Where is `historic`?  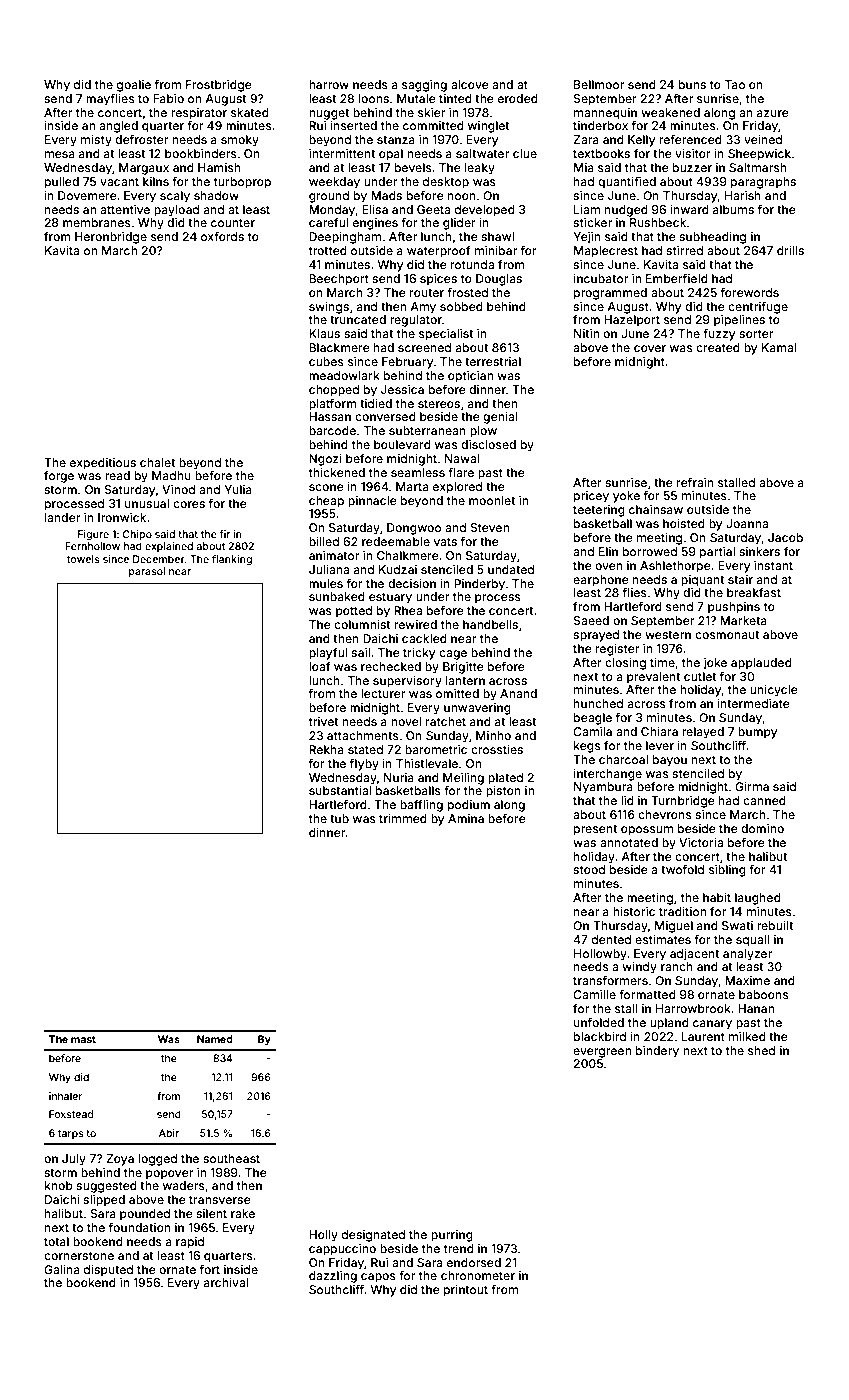
historic is located at coordinates (634, 911).
